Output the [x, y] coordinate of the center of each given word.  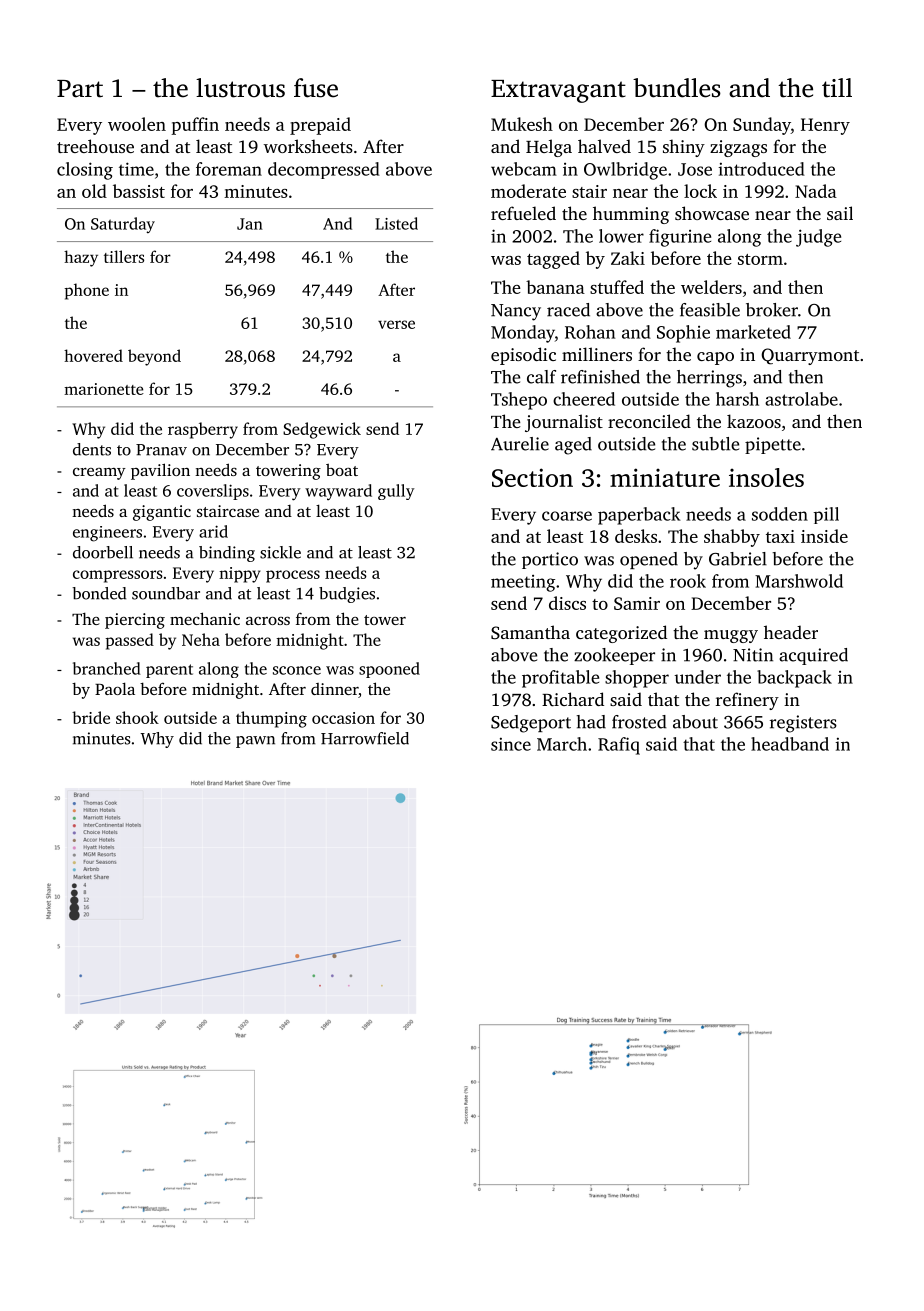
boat [342, 469]
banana [555, 287]
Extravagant [558, 91]
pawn [255, 742]
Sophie [683, 334]
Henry [825, 126]
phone [87, 291]
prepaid [320, 126]
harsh [737, 399]
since [511, 744]
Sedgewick [322, 430]
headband [790, 744]
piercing [135, 621]
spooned [389, 670]
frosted [639, 722]
